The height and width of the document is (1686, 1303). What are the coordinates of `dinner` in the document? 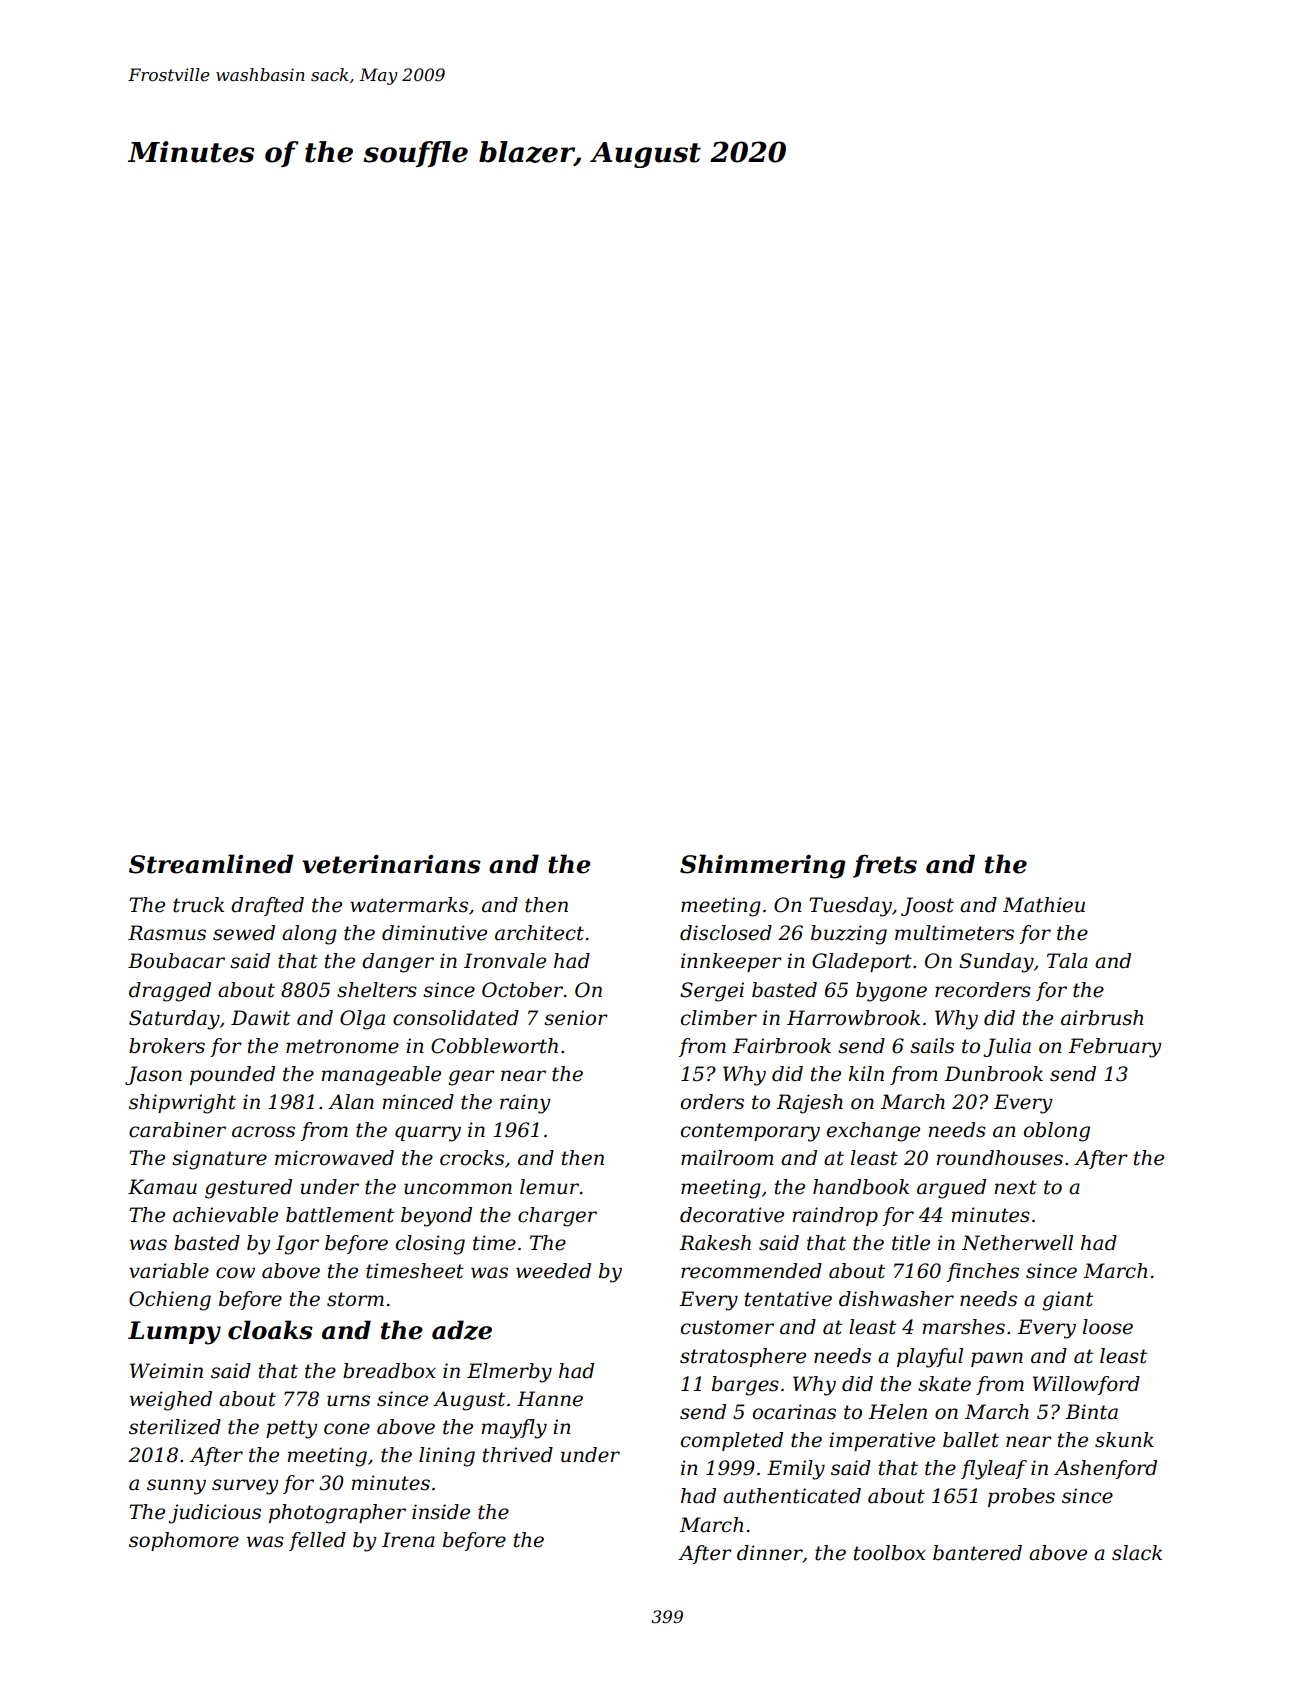 It's located at (770, 1553).
